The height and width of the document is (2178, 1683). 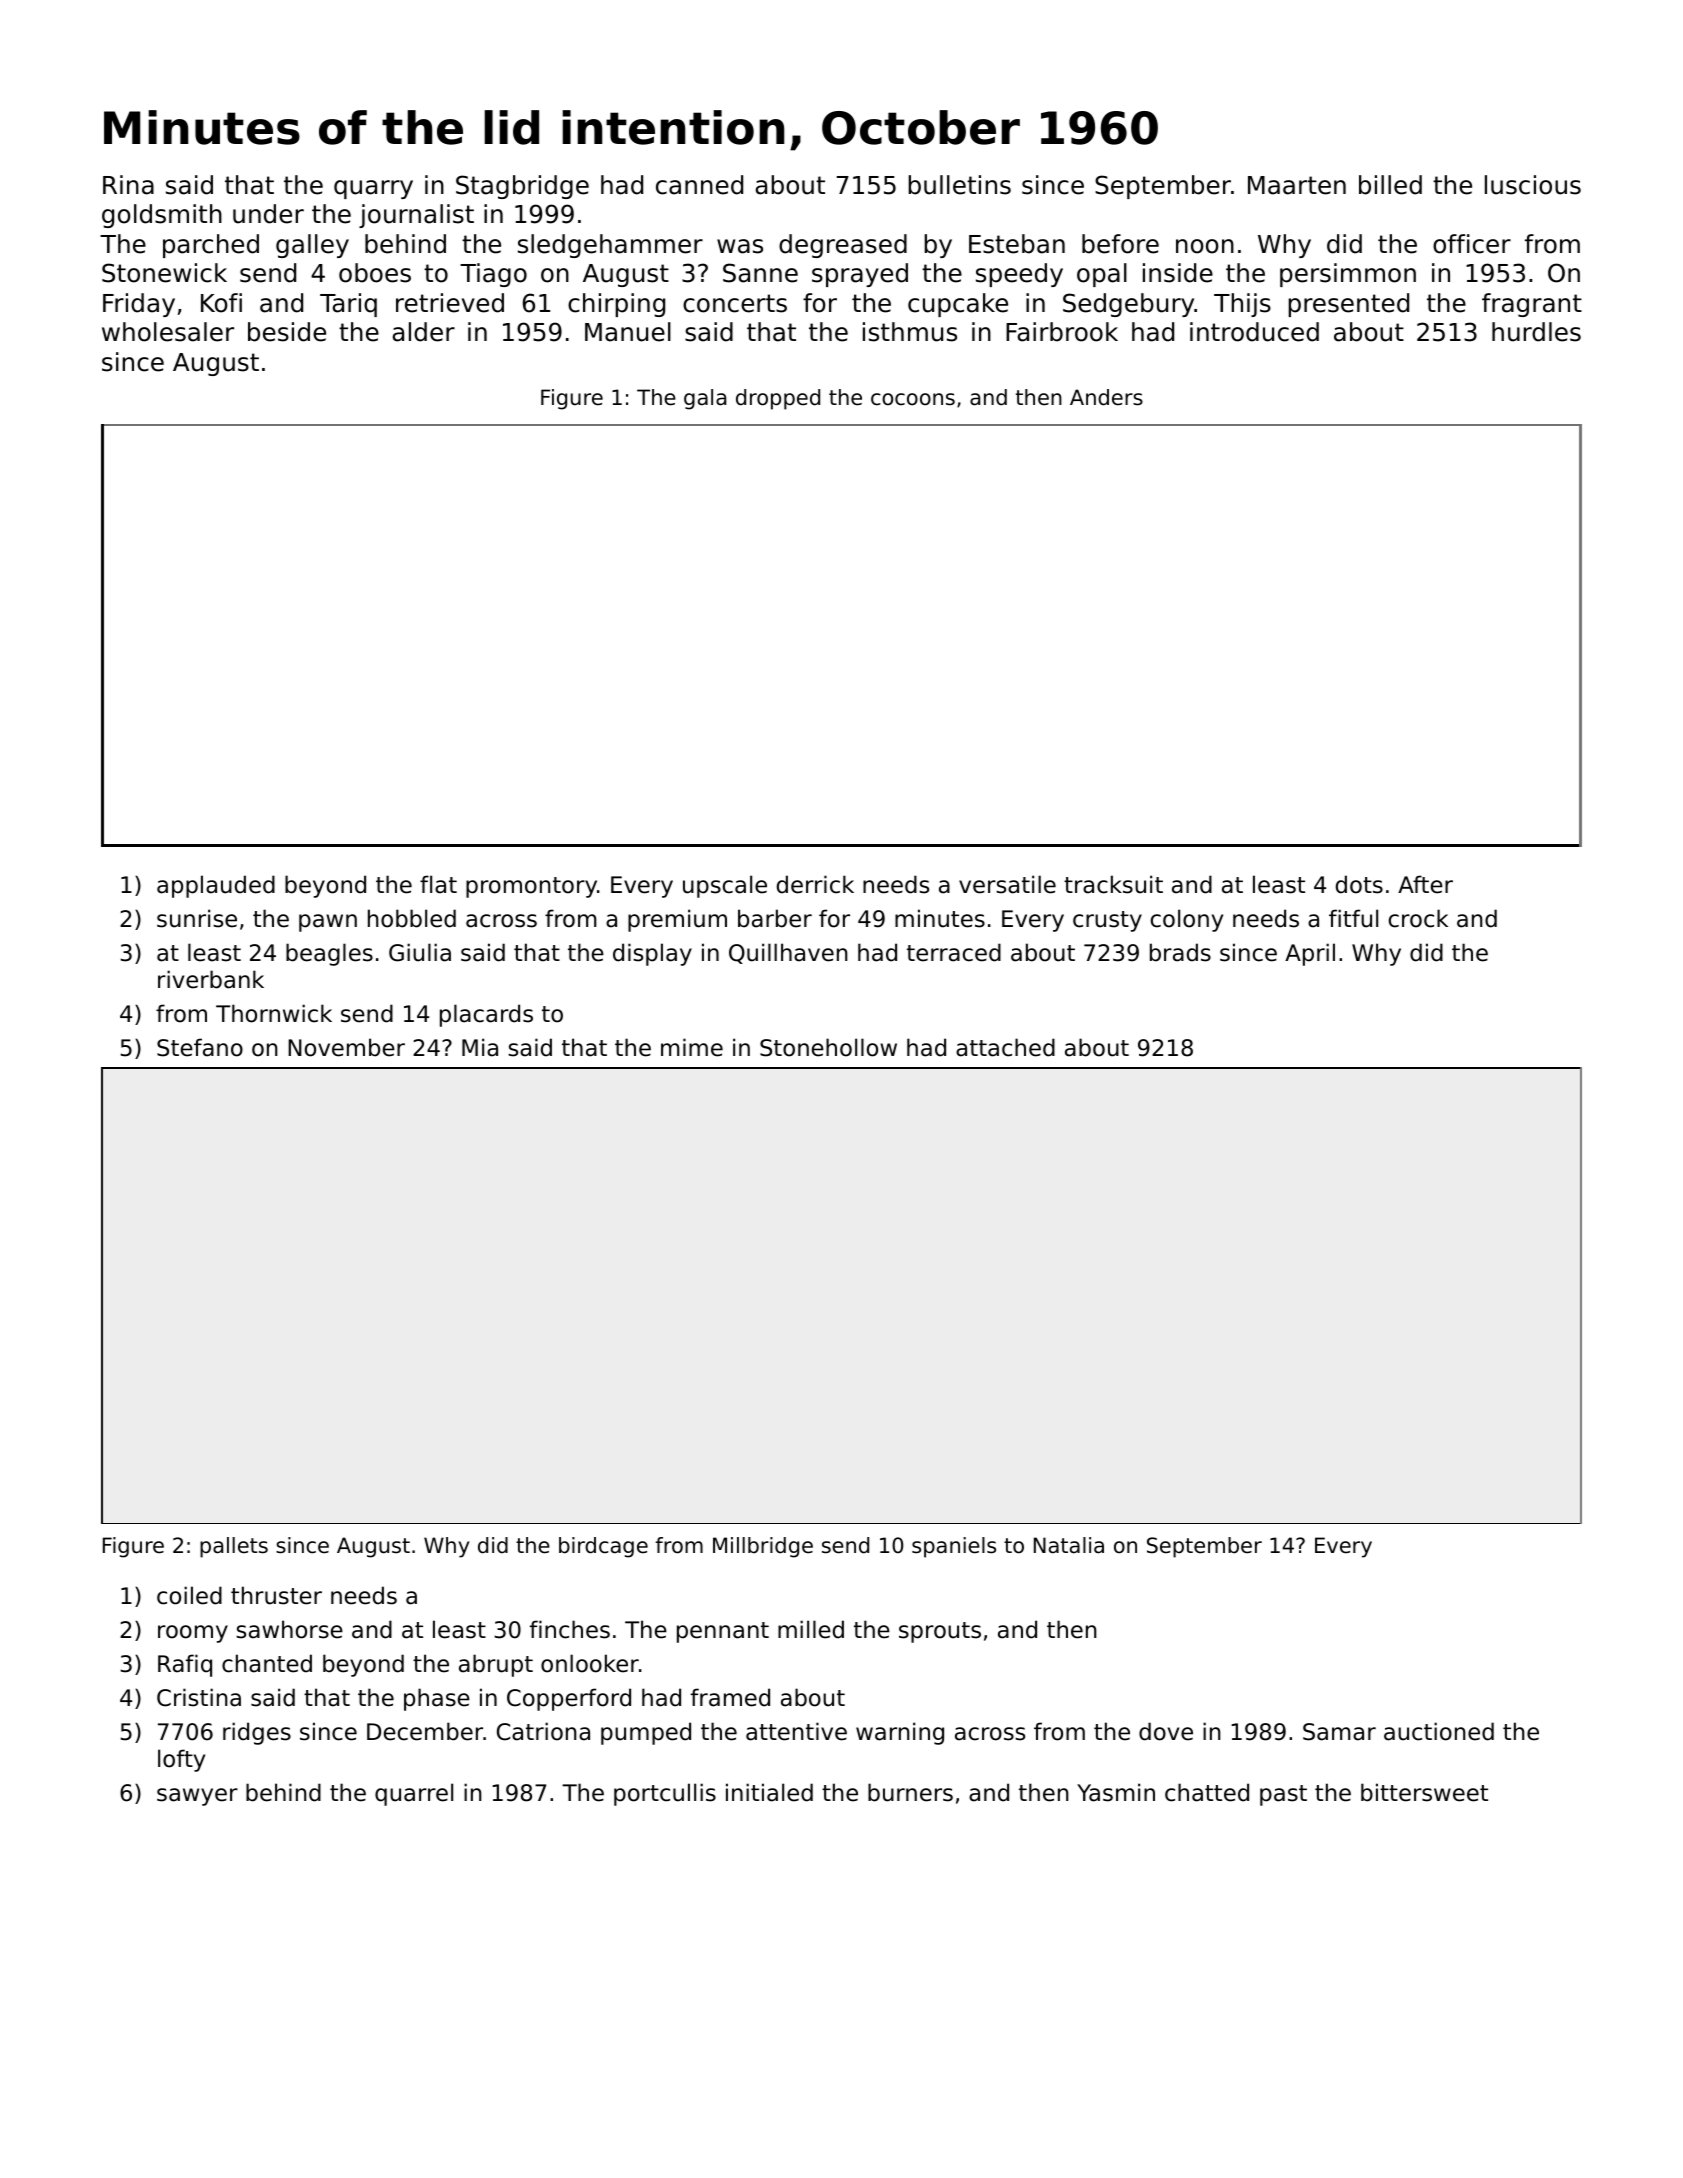 What do you see at coordinates (699, 185) in the document?
I see `canned` at bounding box center [699, 185].
